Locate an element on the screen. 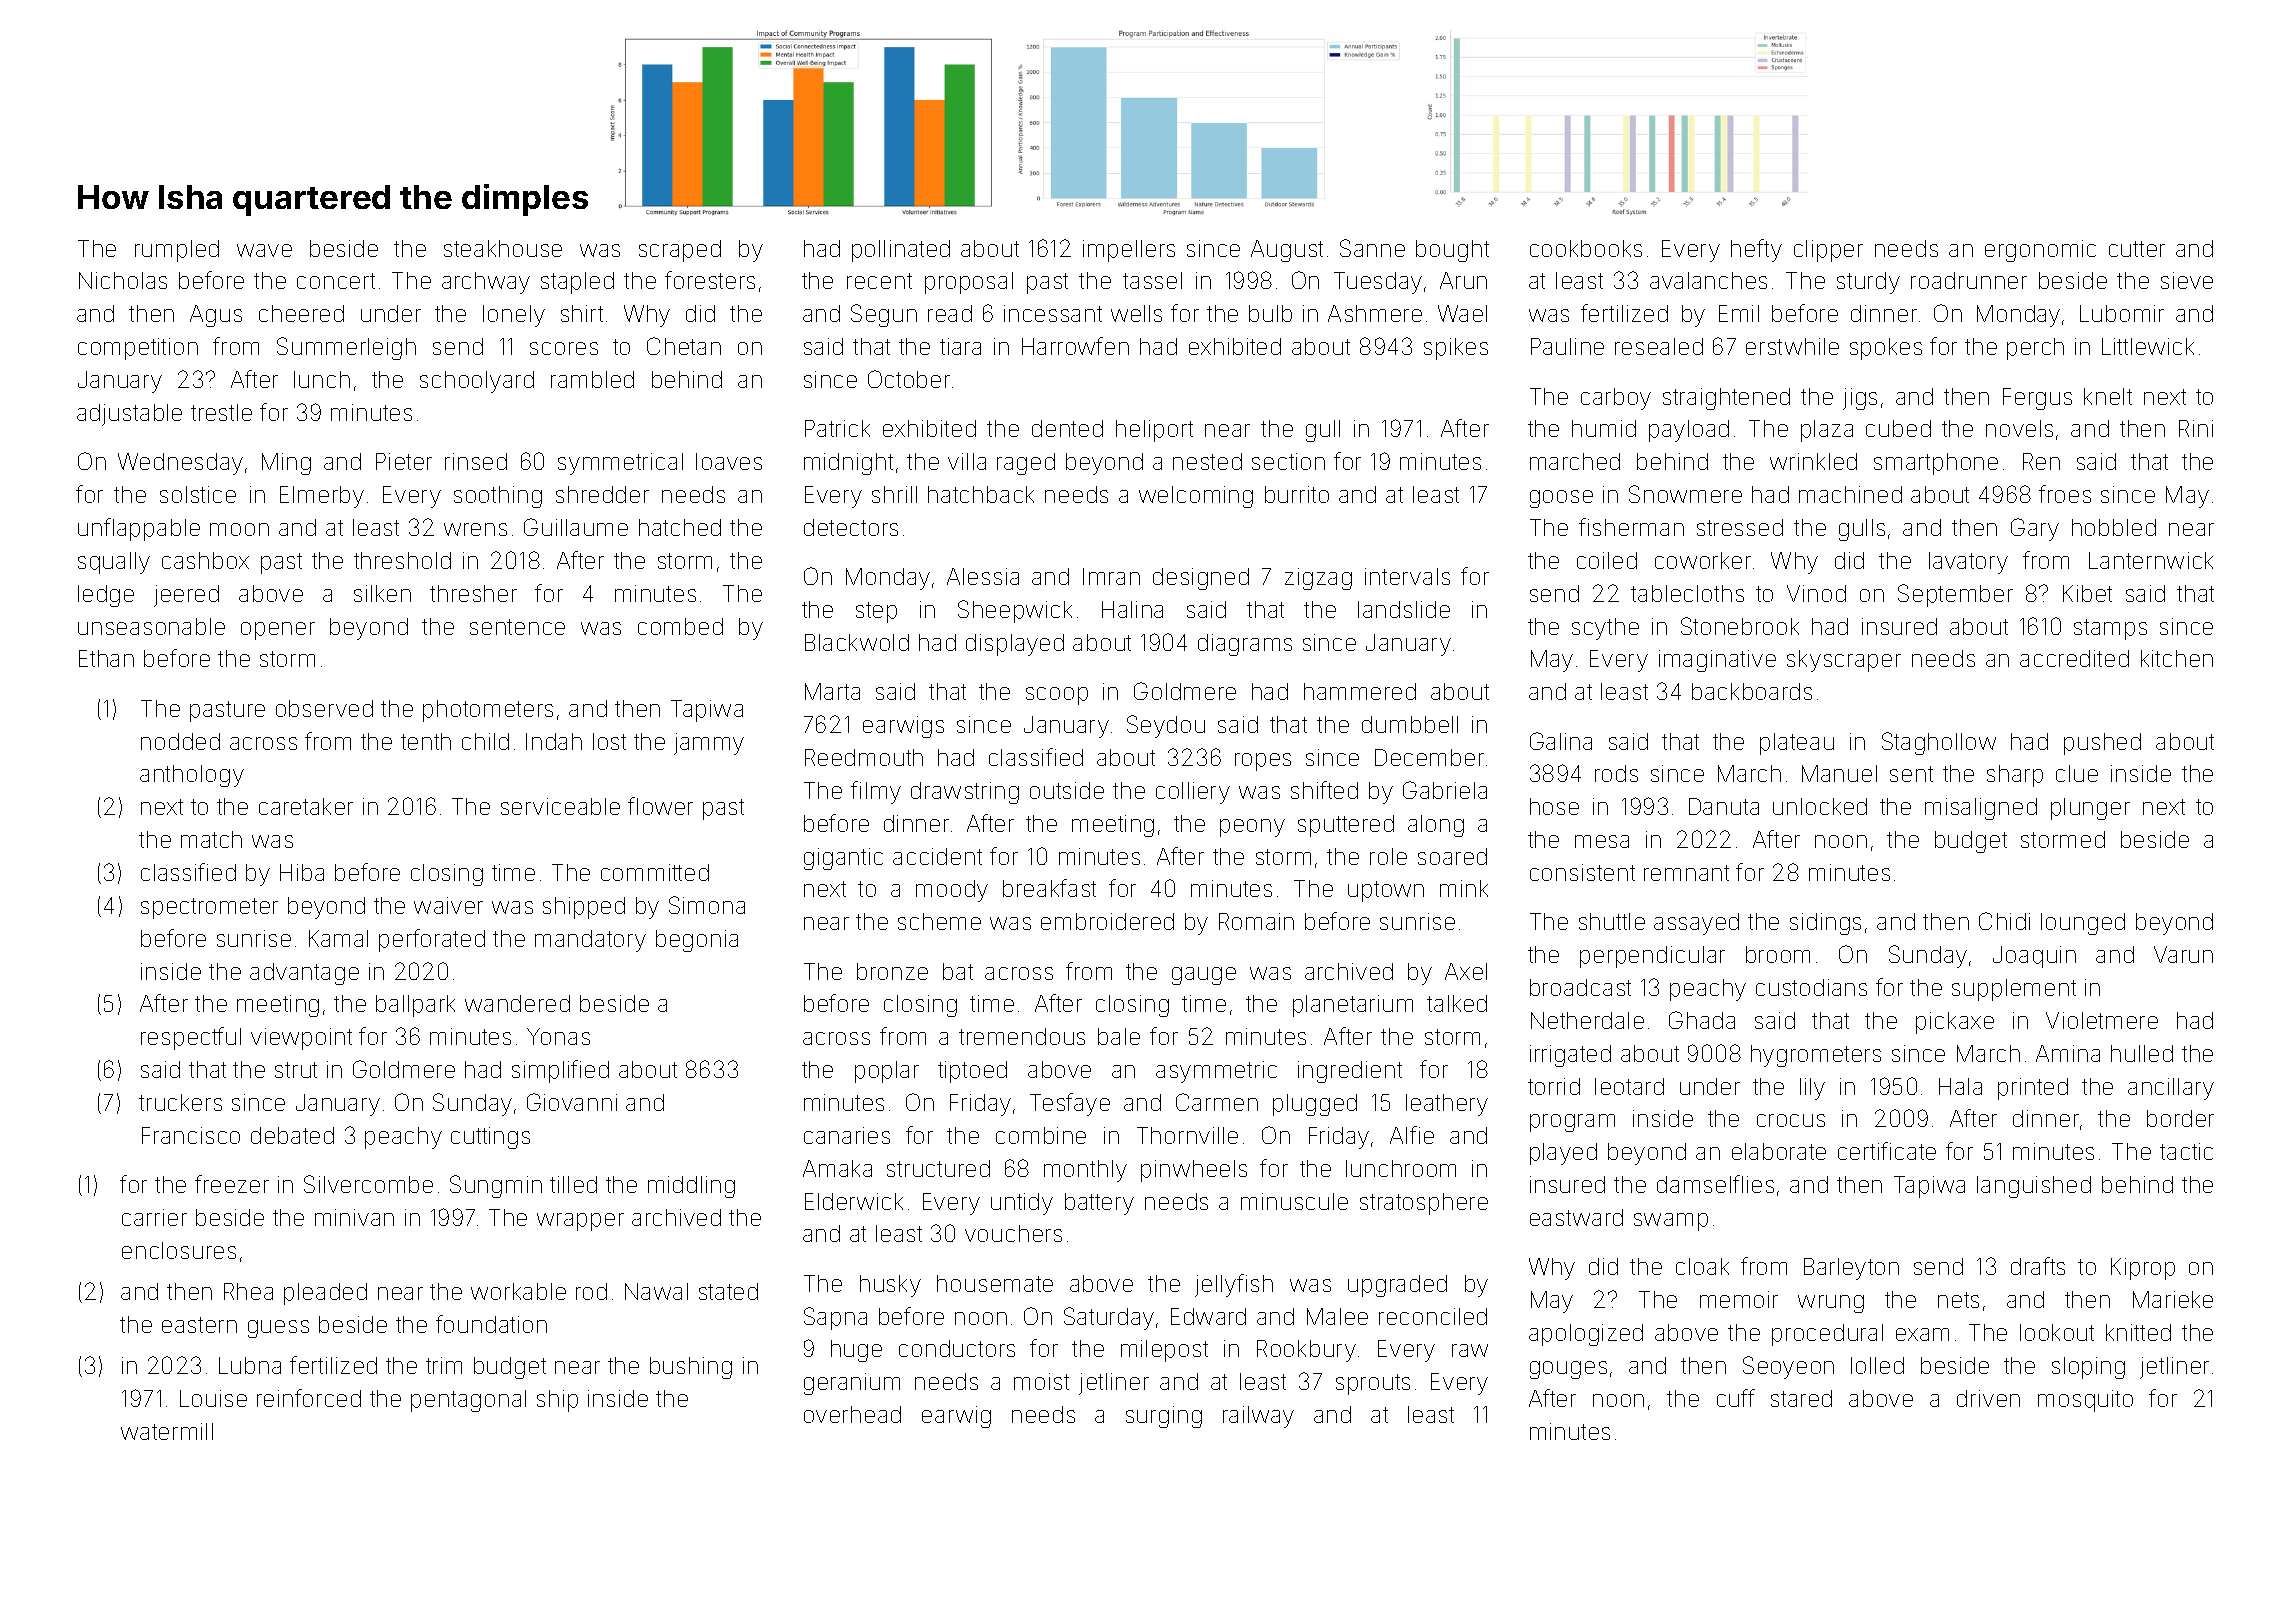  trestle is located at coordinates (221, 412).
